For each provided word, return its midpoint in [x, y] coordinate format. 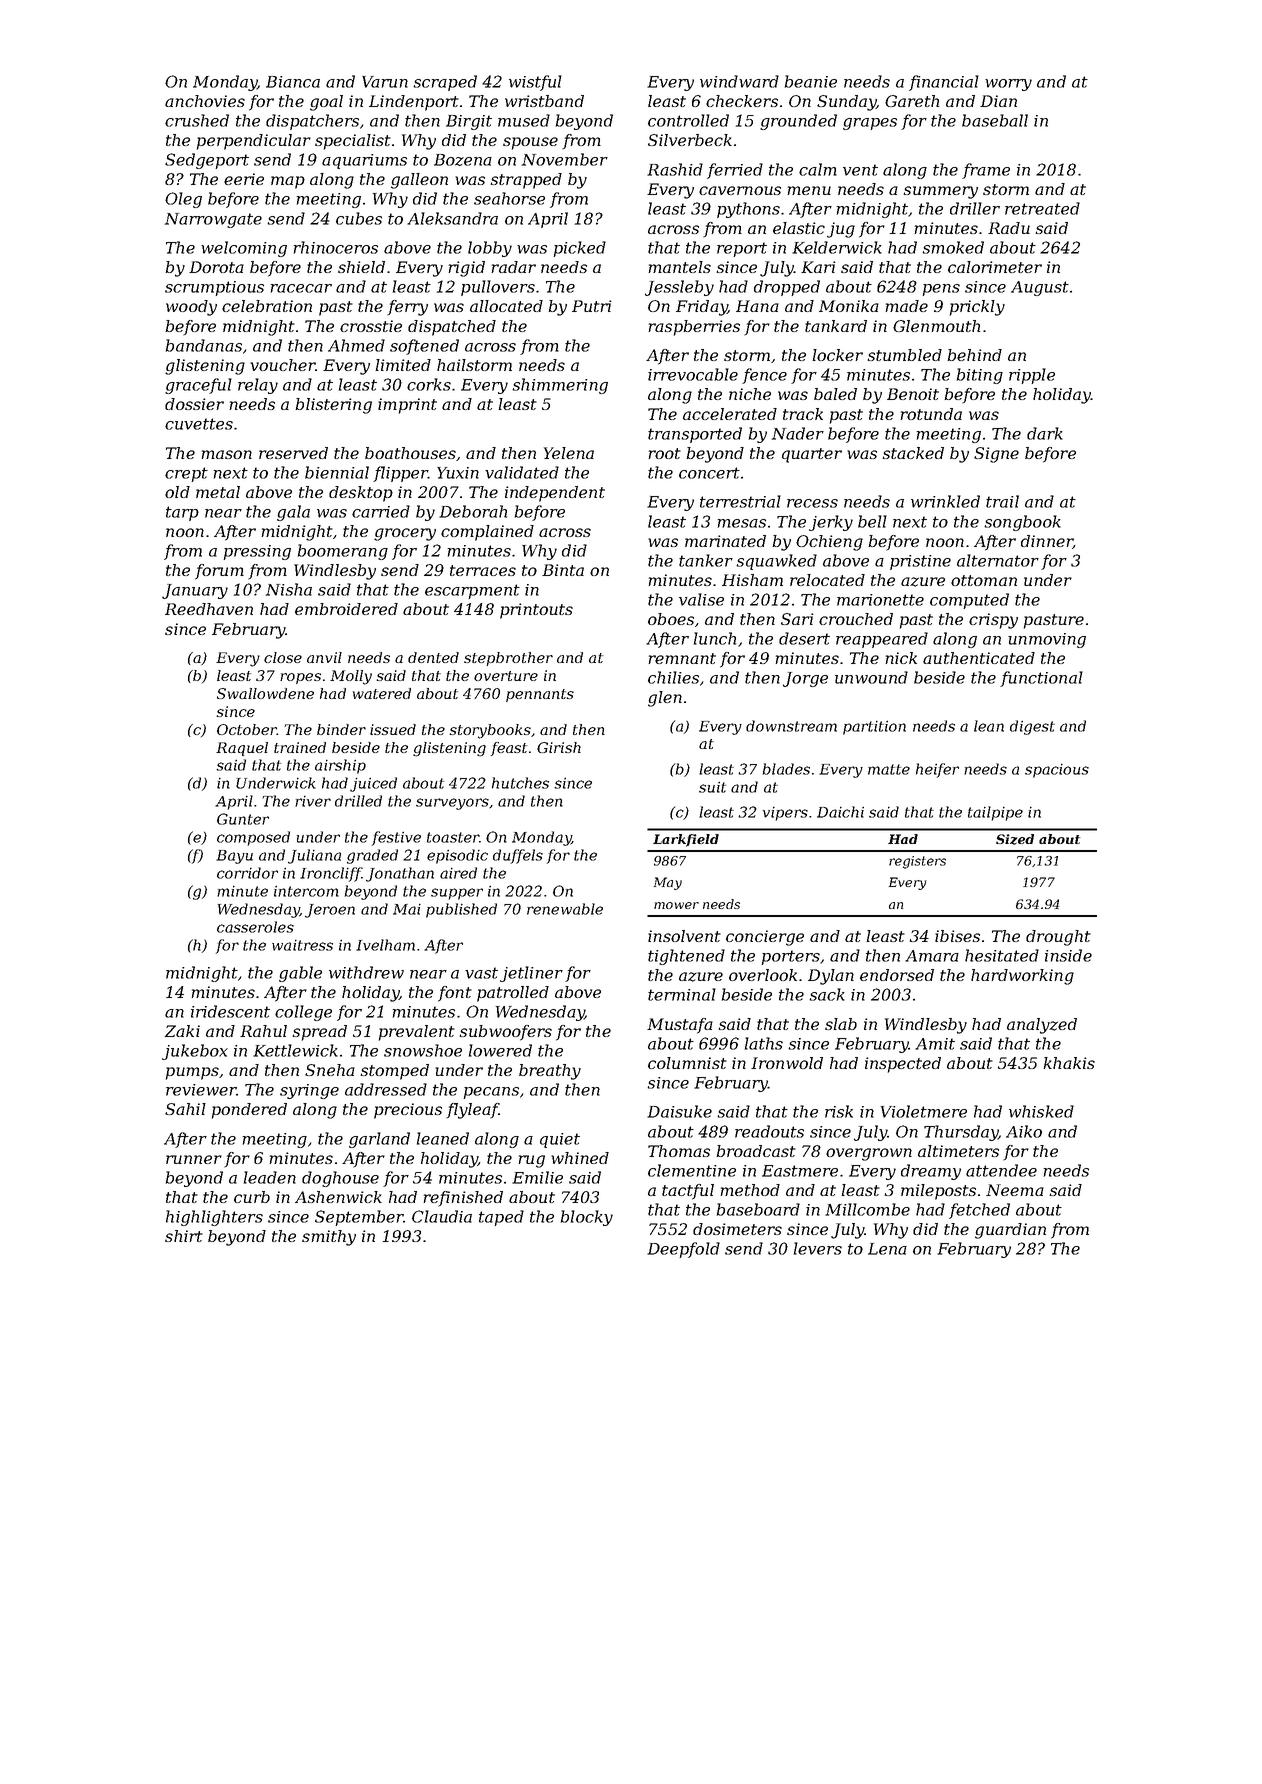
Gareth [912, 101]
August [1040, 288]
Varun [385, 82]
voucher [282, 365]
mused [524, 120]
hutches [520, 783]
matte [889, 769]
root [664, 453]
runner [194, 1159]
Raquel [242, 749]
